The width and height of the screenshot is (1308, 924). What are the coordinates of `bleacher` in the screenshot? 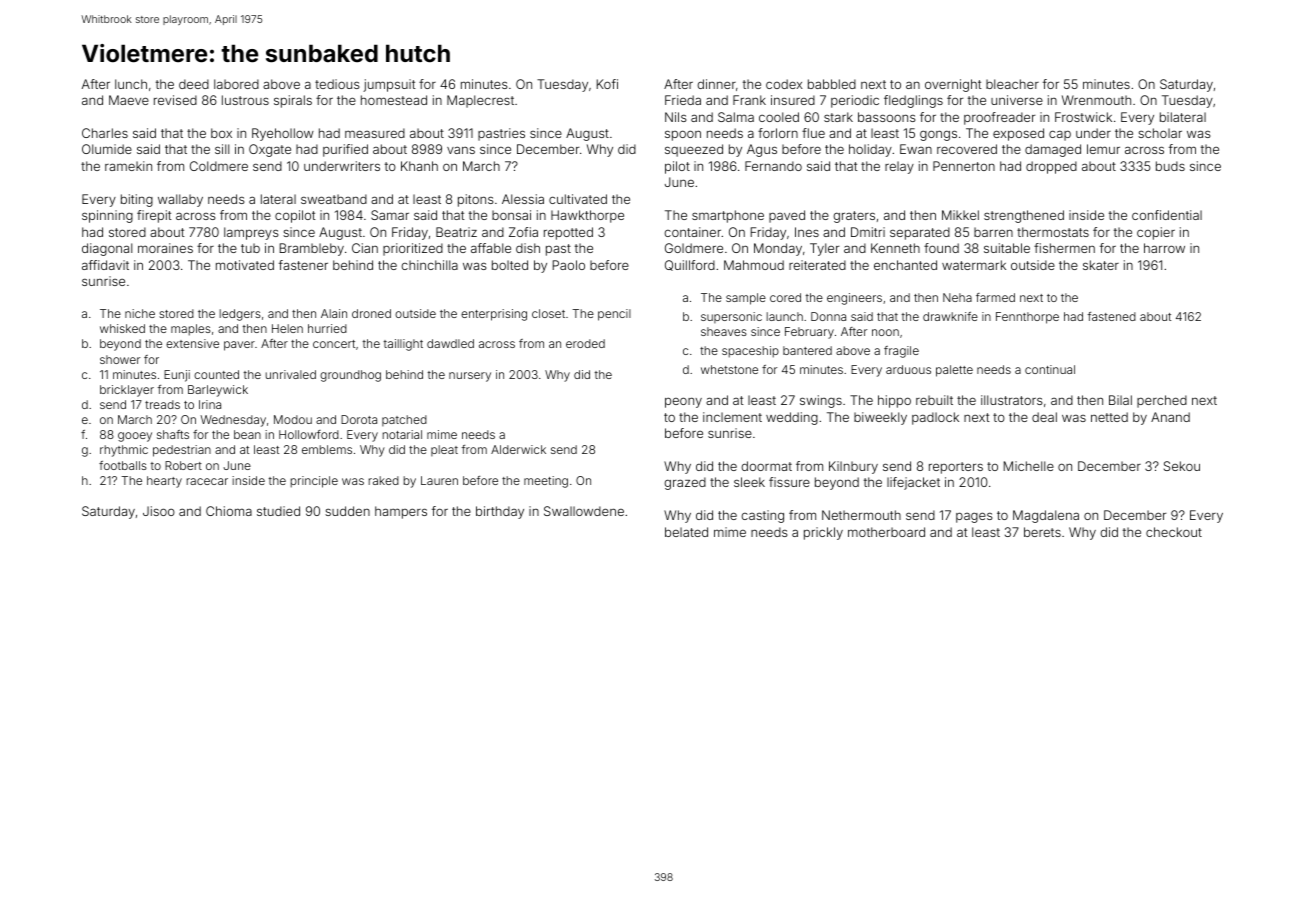 It's located at (1012, 84).
